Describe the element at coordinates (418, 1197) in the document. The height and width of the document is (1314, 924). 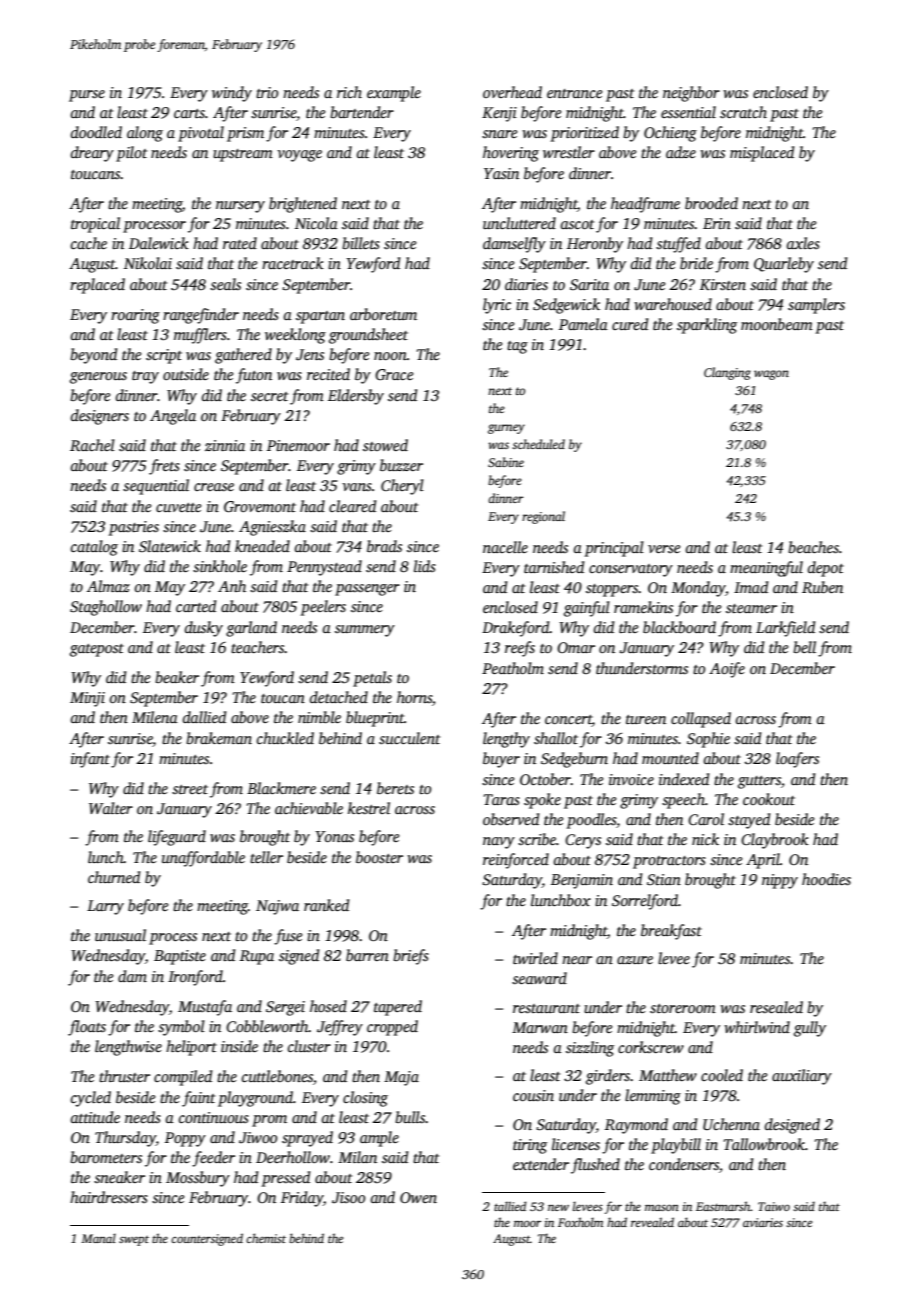
I see `Owen` at that location.
